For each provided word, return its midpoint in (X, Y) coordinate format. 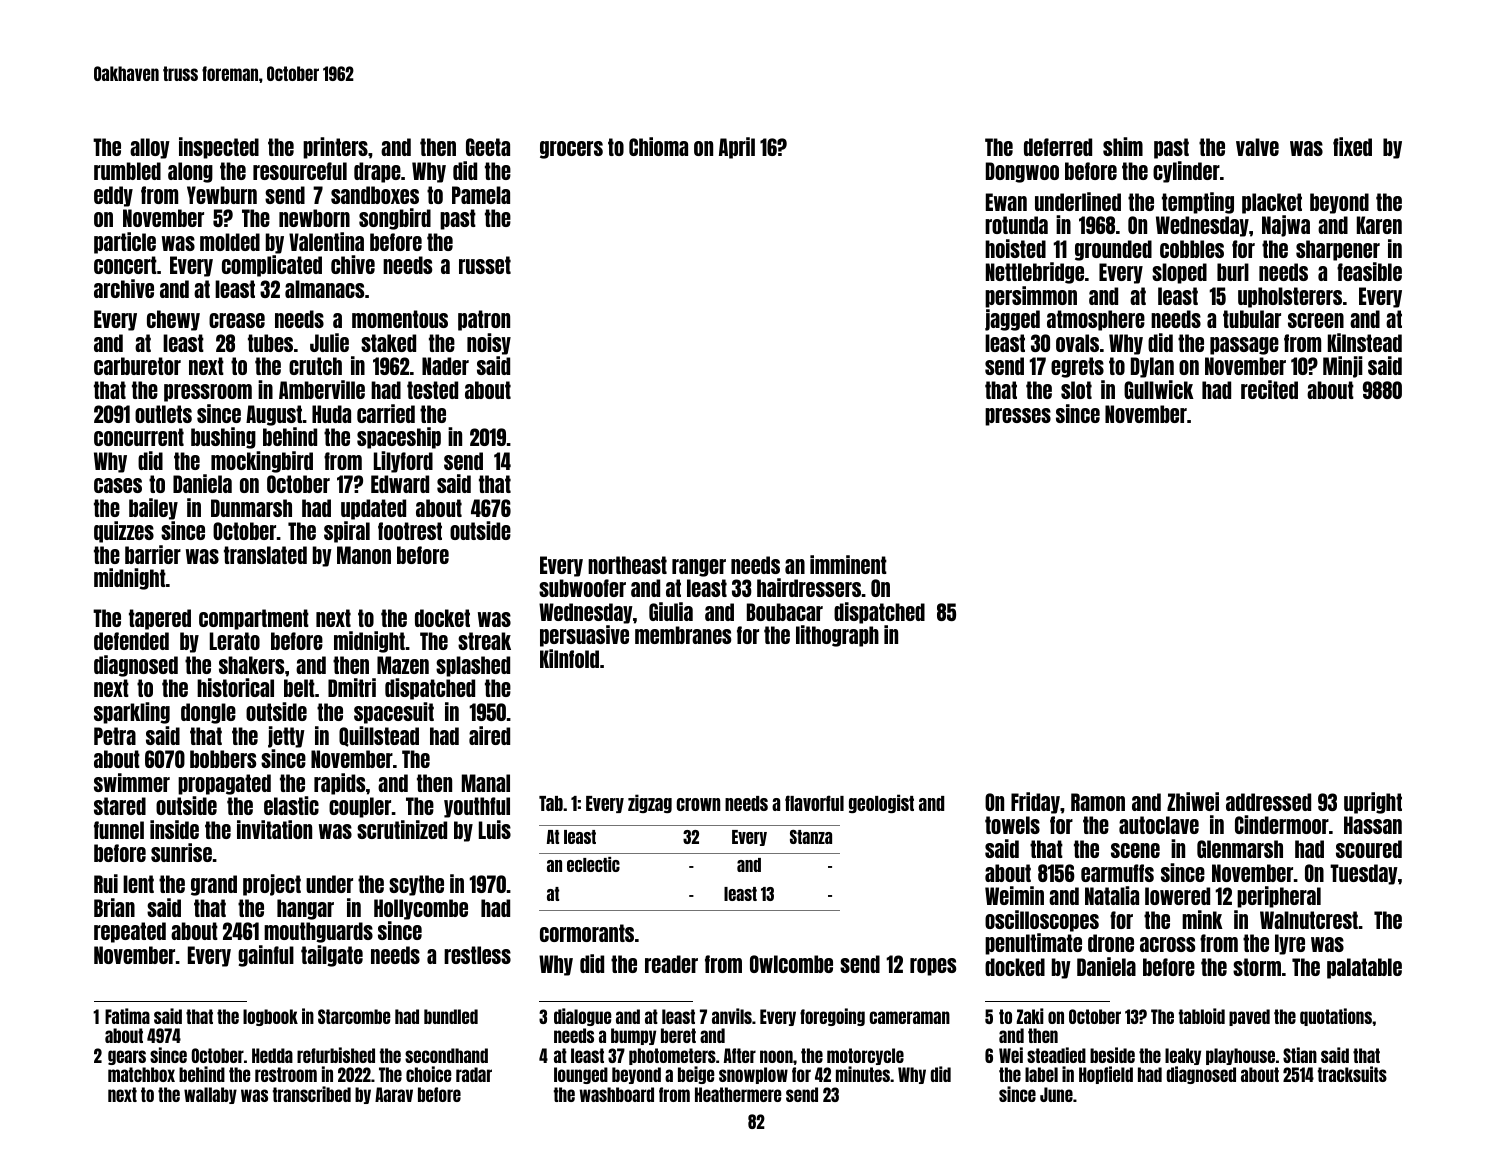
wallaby (210, 1095)
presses (1018, 417)
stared (120, 806)
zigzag (650, 803)
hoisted (1015, 248)
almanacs (324, 289)
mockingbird (262, 462)
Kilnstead (1365, 342)
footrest (410, 531)
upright (1373, 803)
